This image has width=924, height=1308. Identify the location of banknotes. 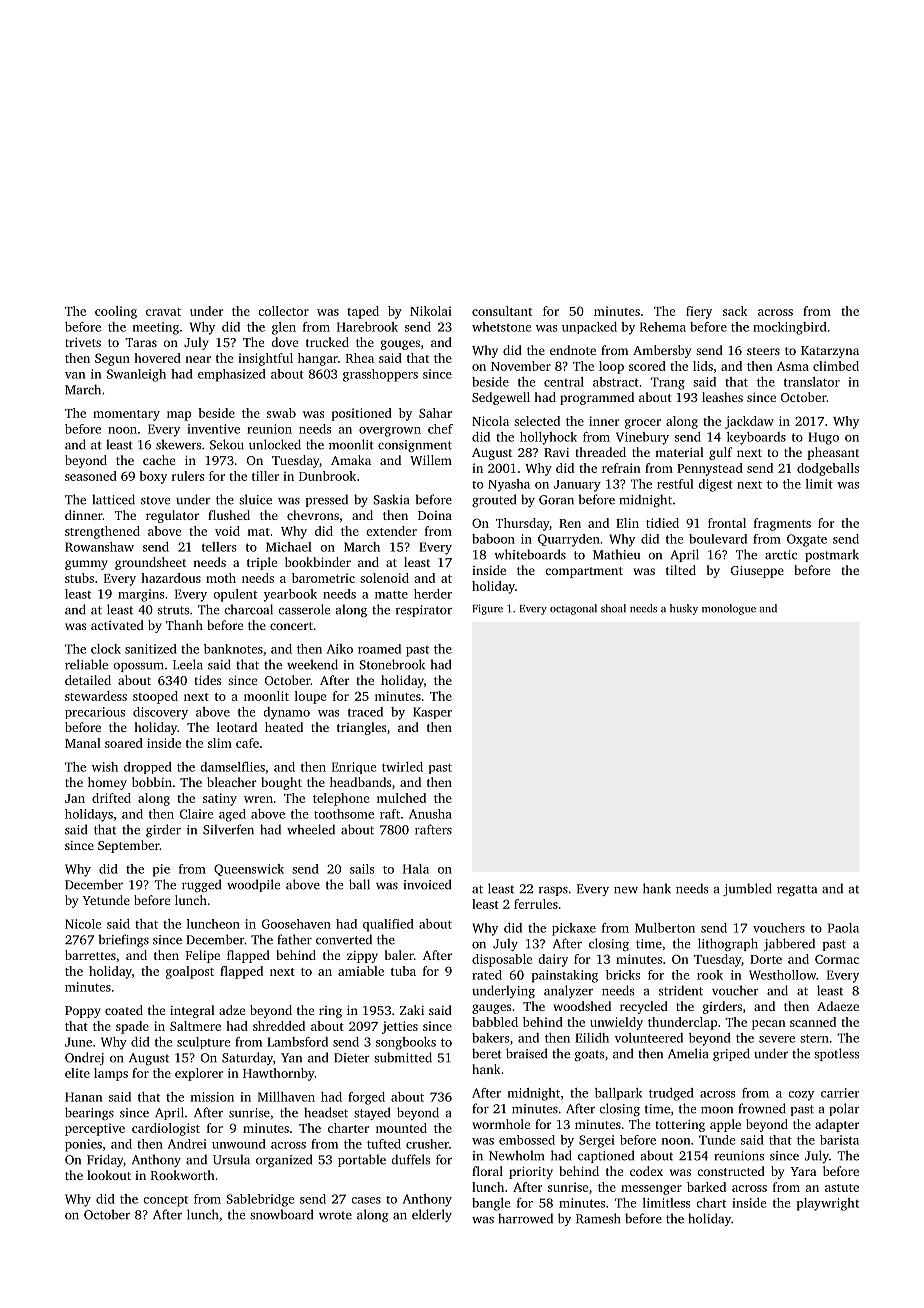
(233, 649).
